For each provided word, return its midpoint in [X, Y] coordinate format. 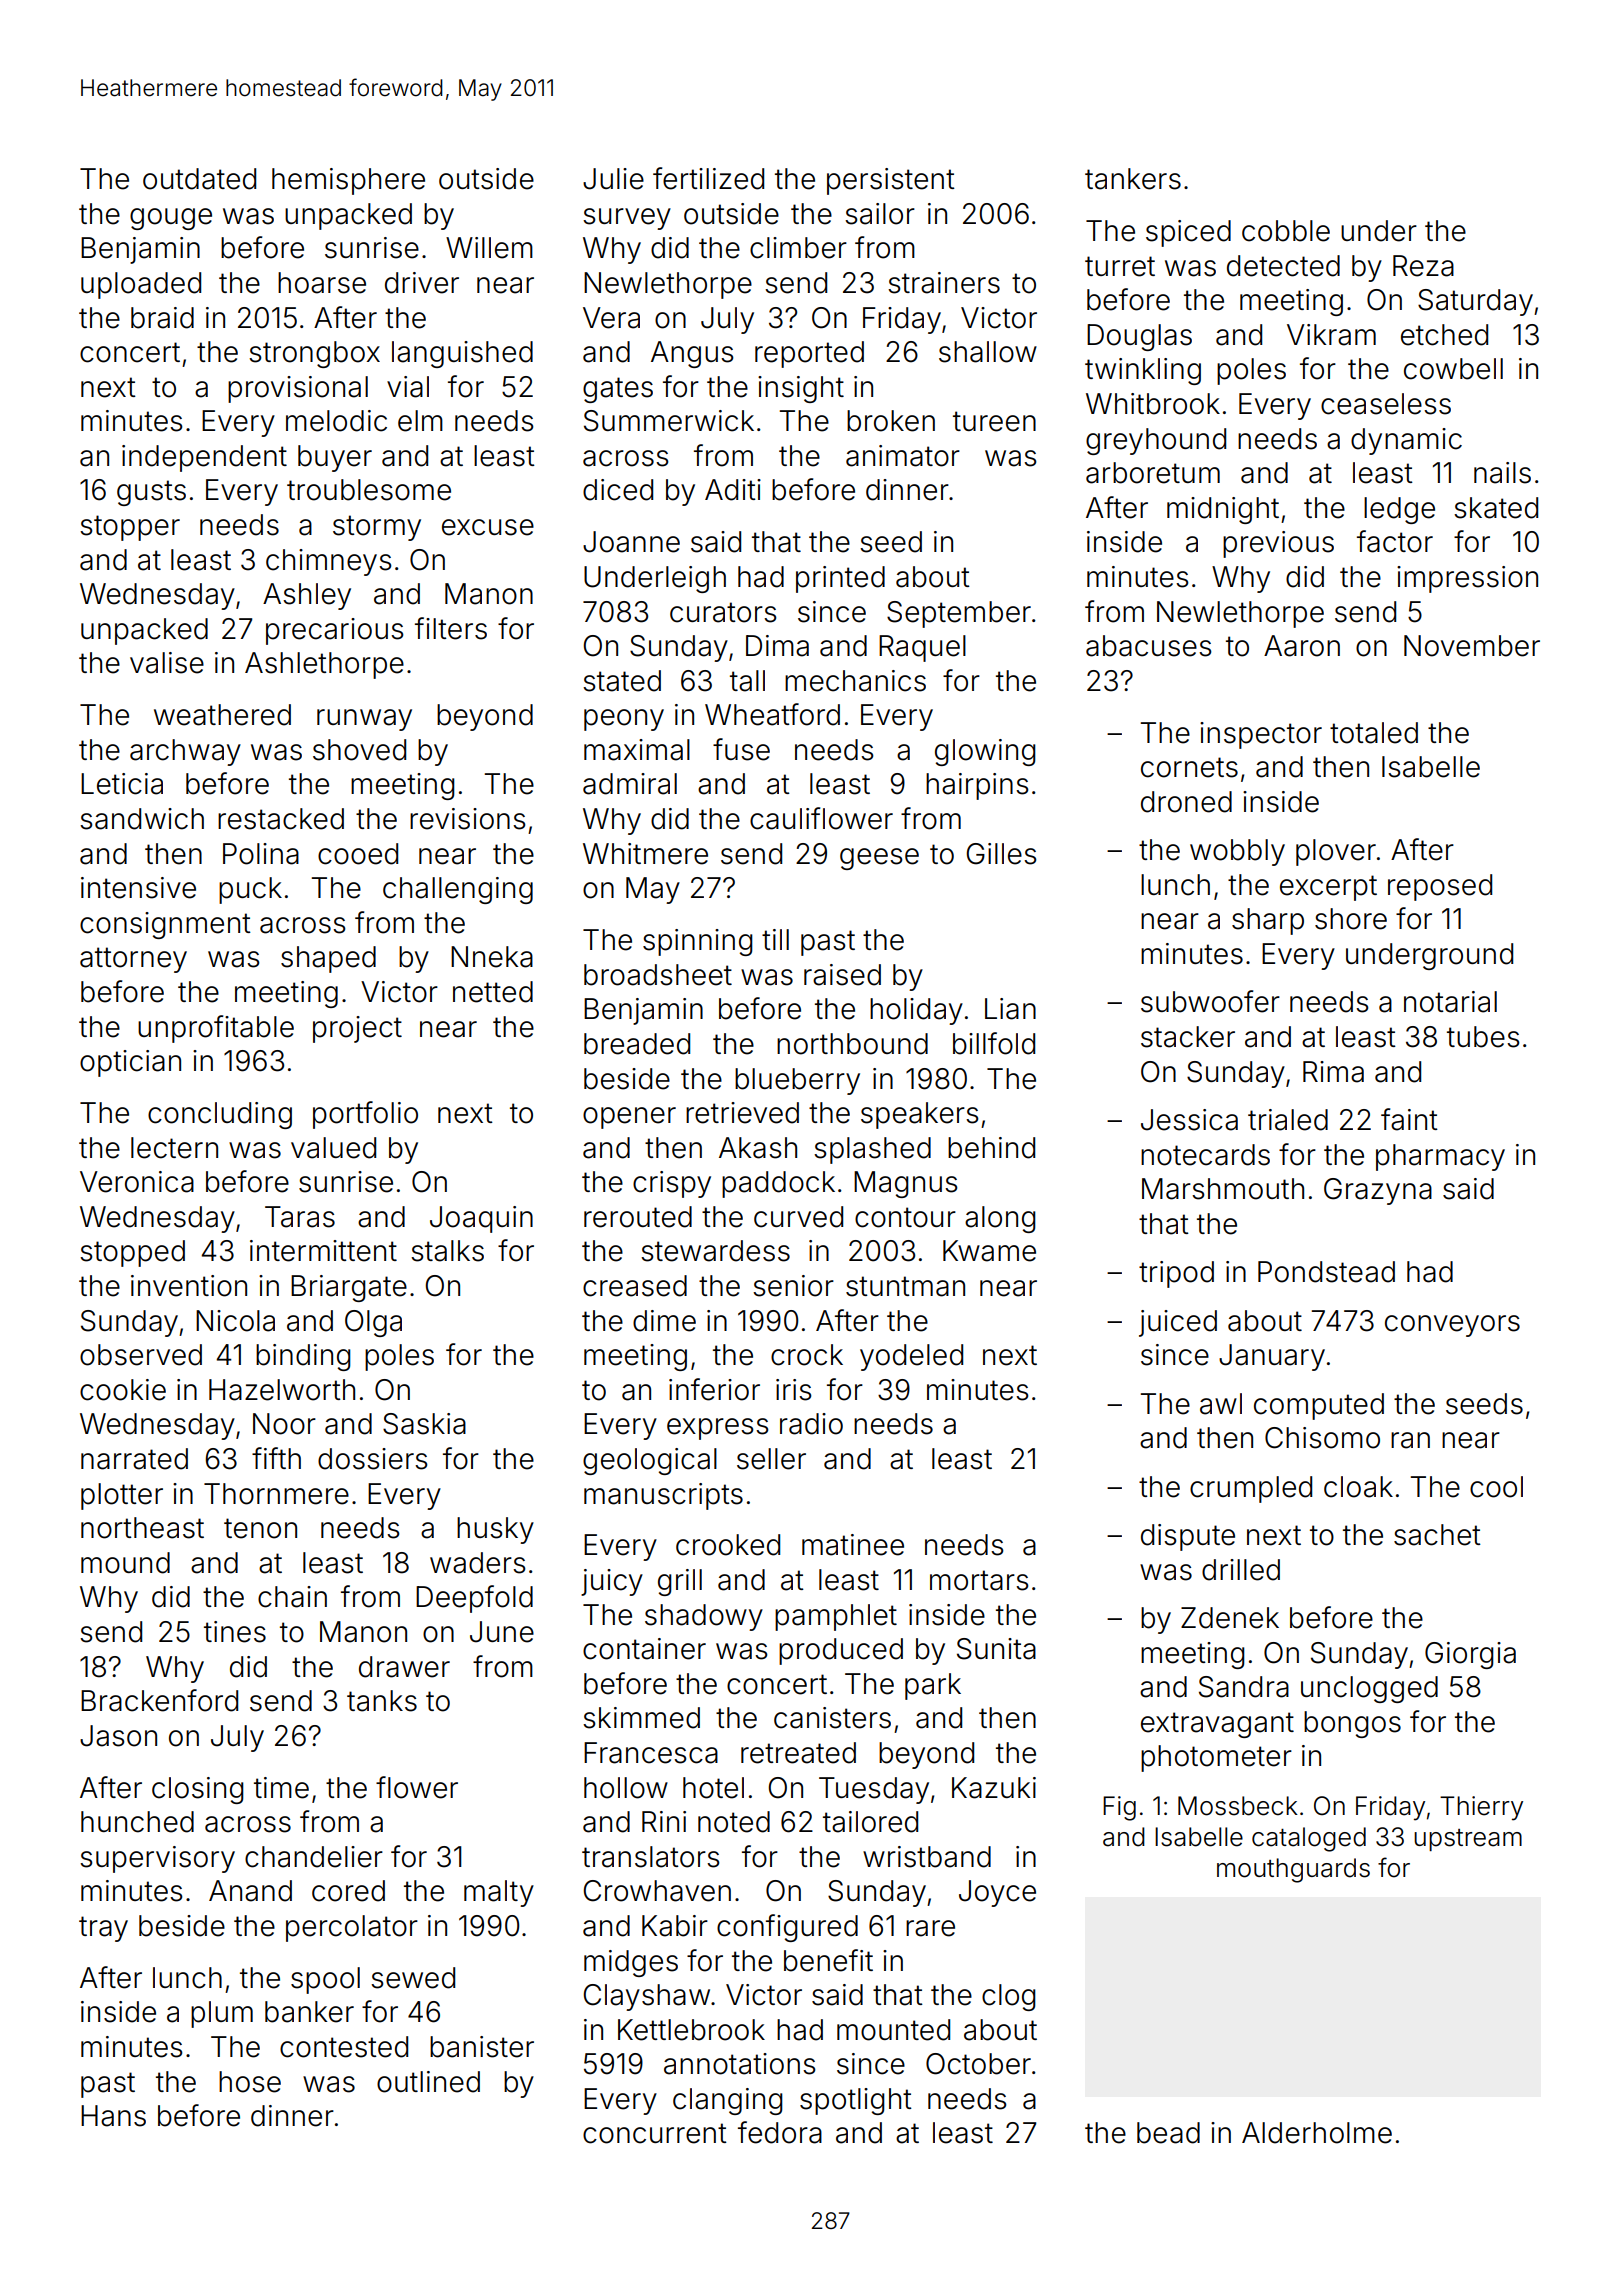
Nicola [235, 1321]
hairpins [977, 786]
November [1472, 646]
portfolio [365, 1115]
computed [1319, 1406]
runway [364, 720]
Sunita [996, 1649]
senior [793, 1286]
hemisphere [348, 181]
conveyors [1452, 1326]
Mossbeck [1238, 1806]
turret [1120, 266]
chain [292, 1597]
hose [250, 2082]
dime [664, 1321]
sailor [880, 214]
